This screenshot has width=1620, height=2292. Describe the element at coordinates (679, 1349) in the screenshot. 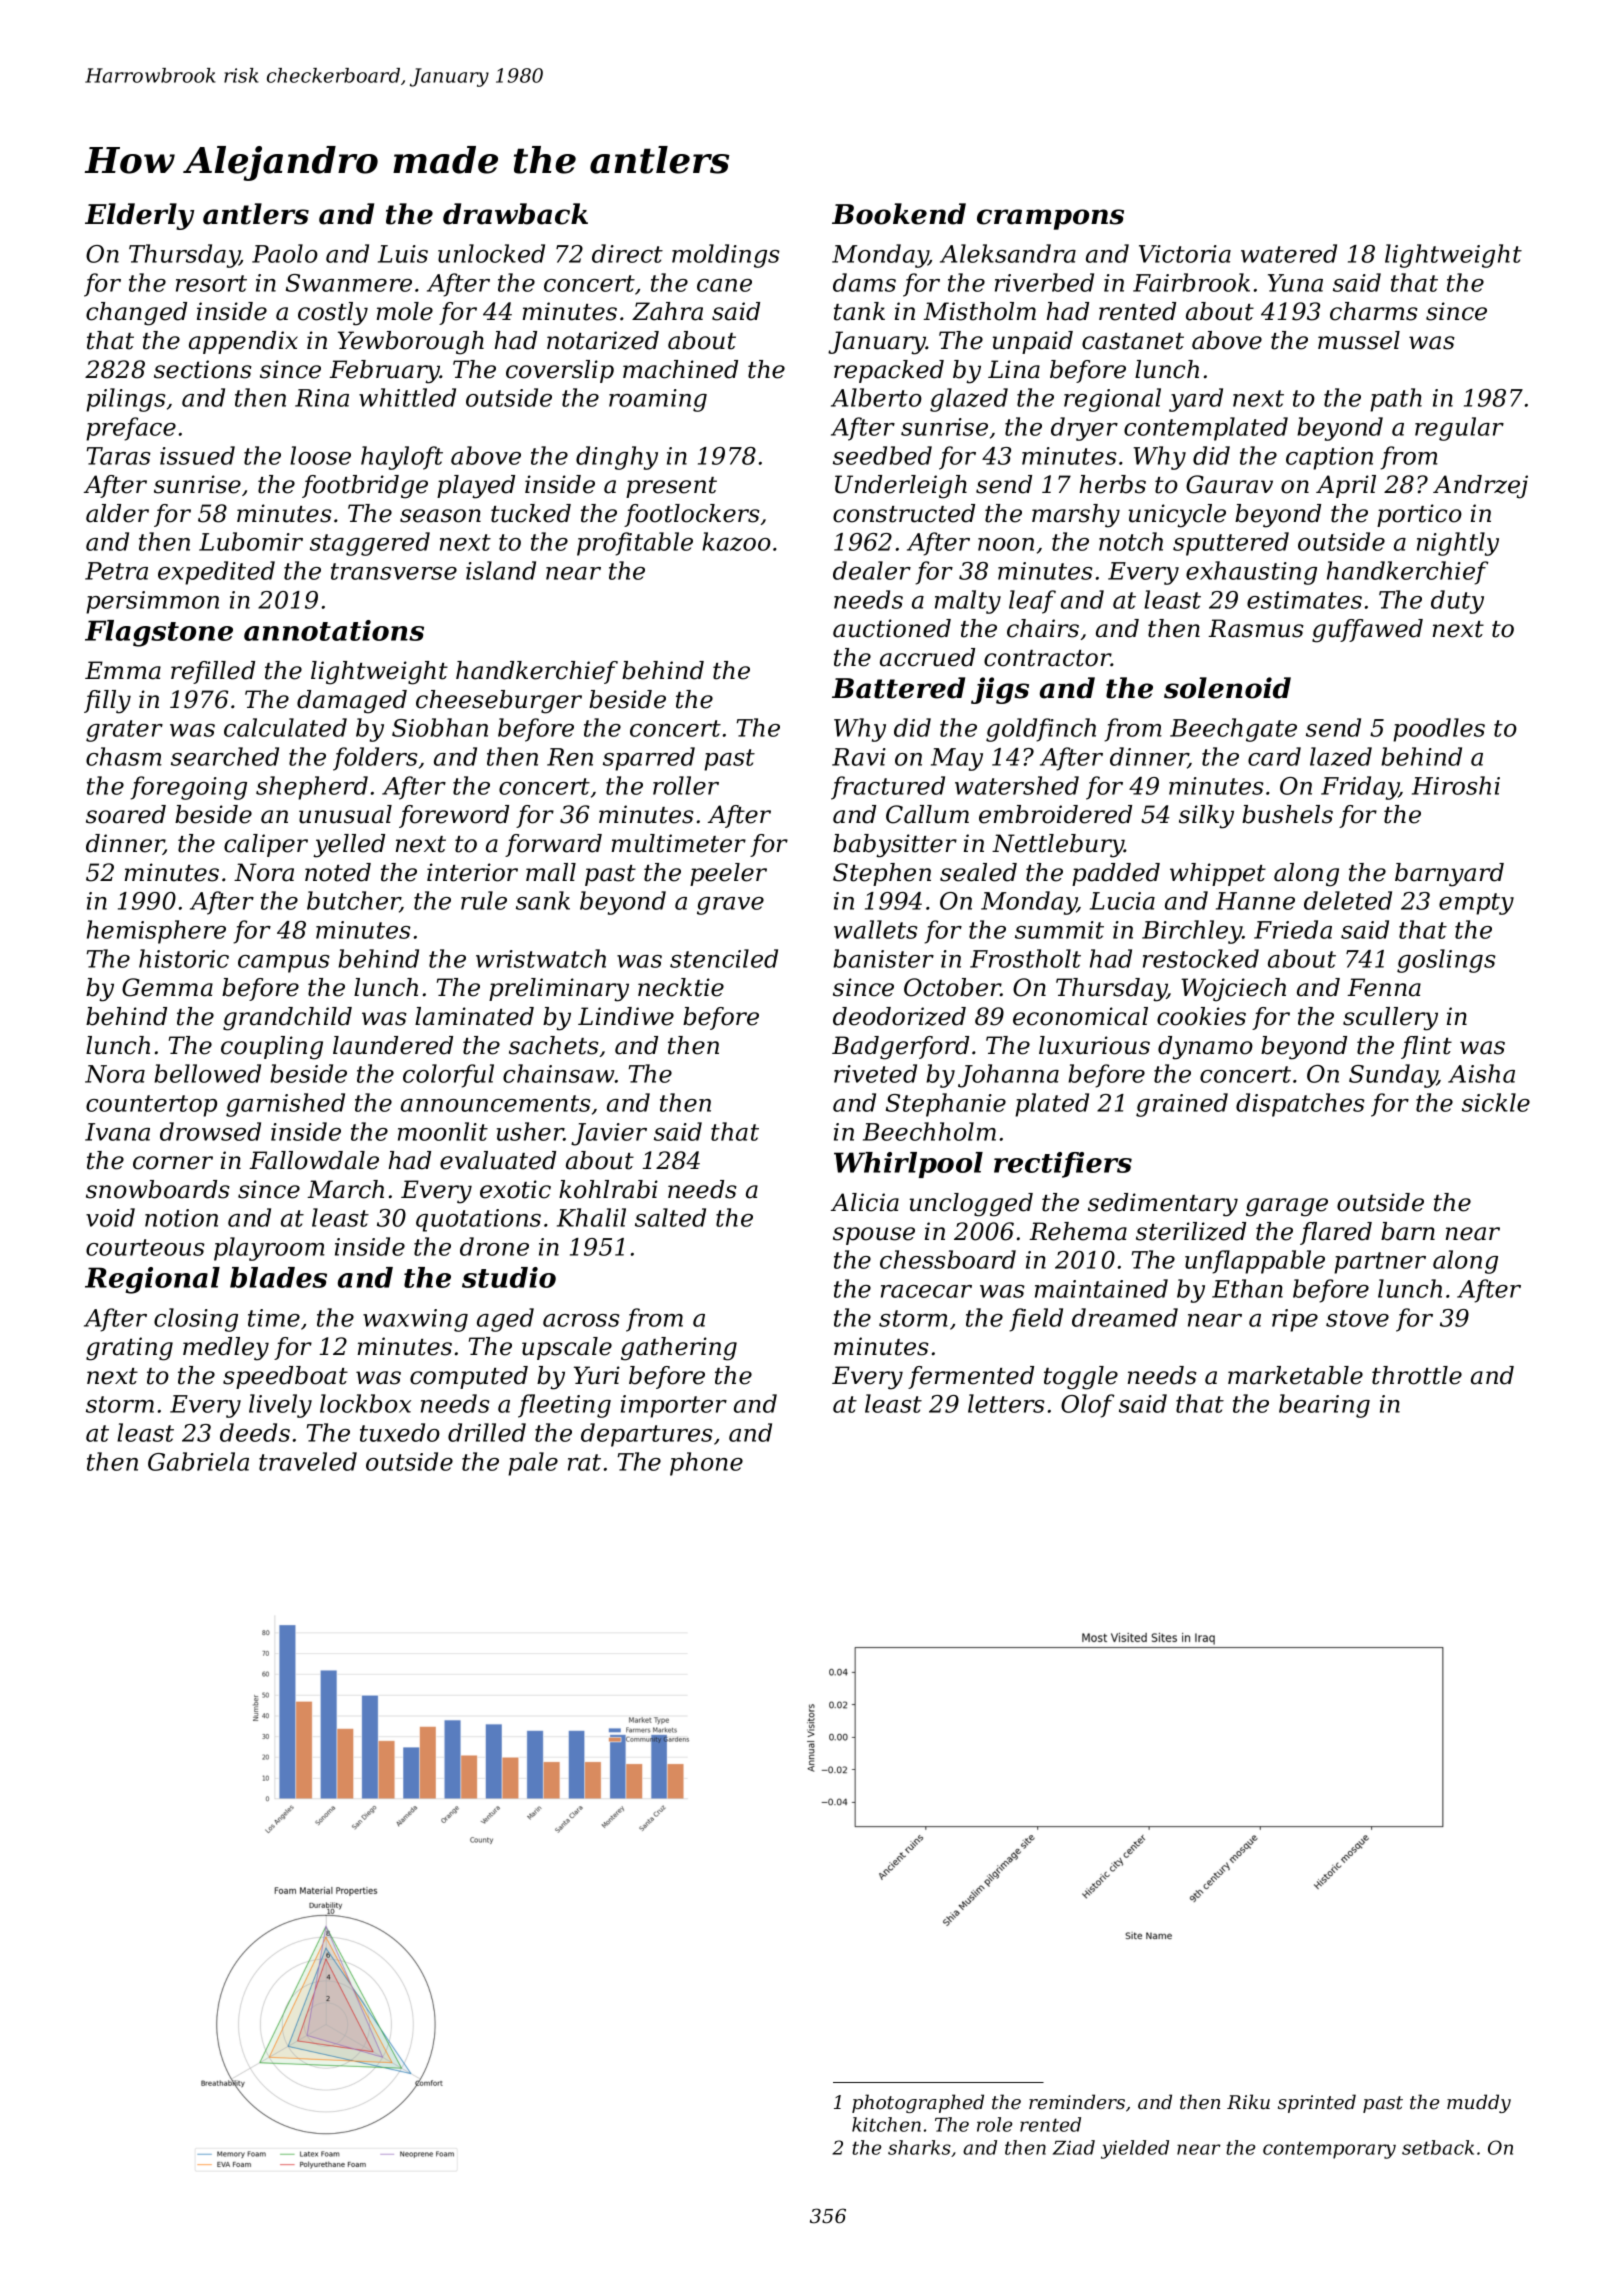

I see `gathering` at that location.
